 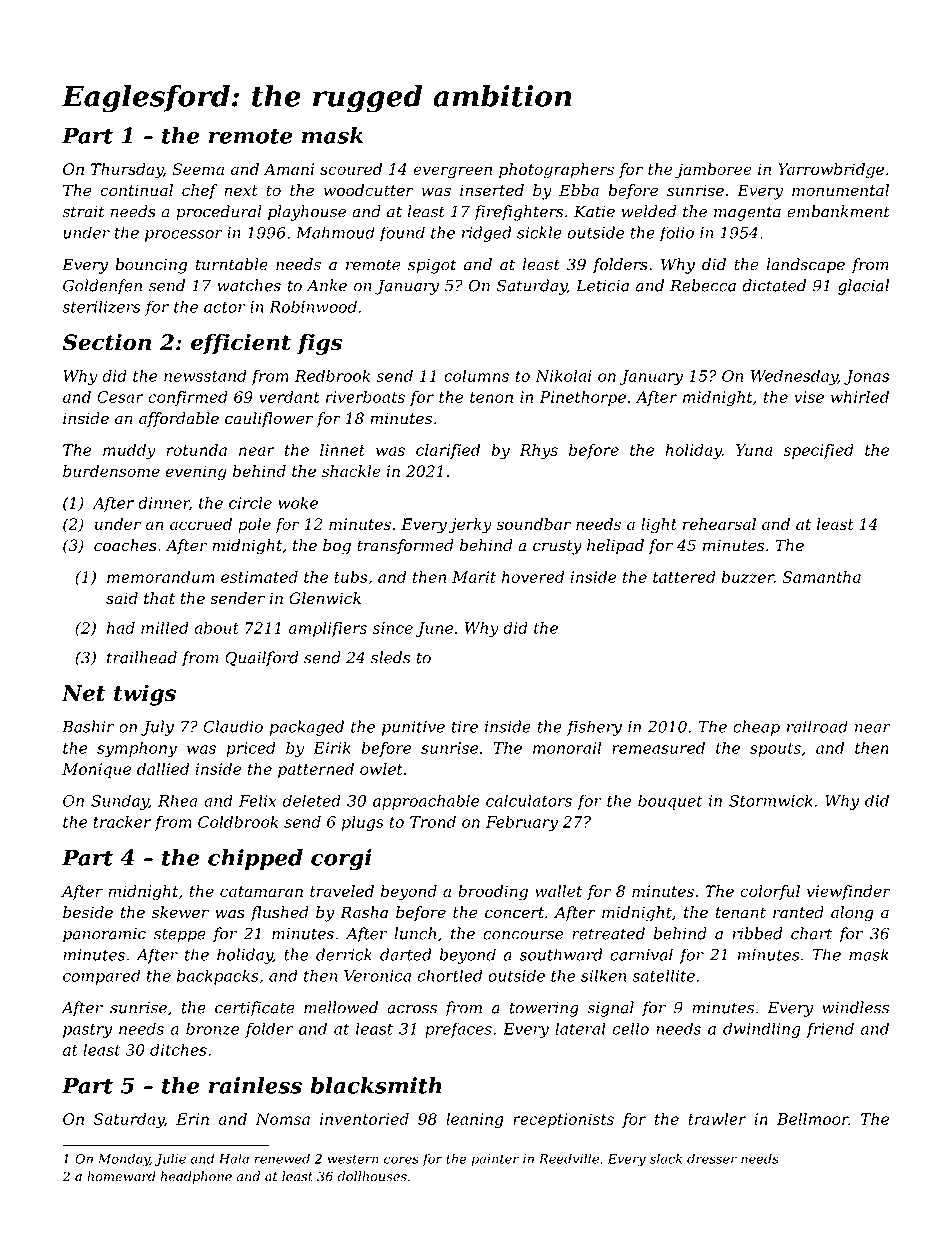 What do you see at coordinates (288, 169) in the image?
I see `Amani` at bounding box center [288, 169].
